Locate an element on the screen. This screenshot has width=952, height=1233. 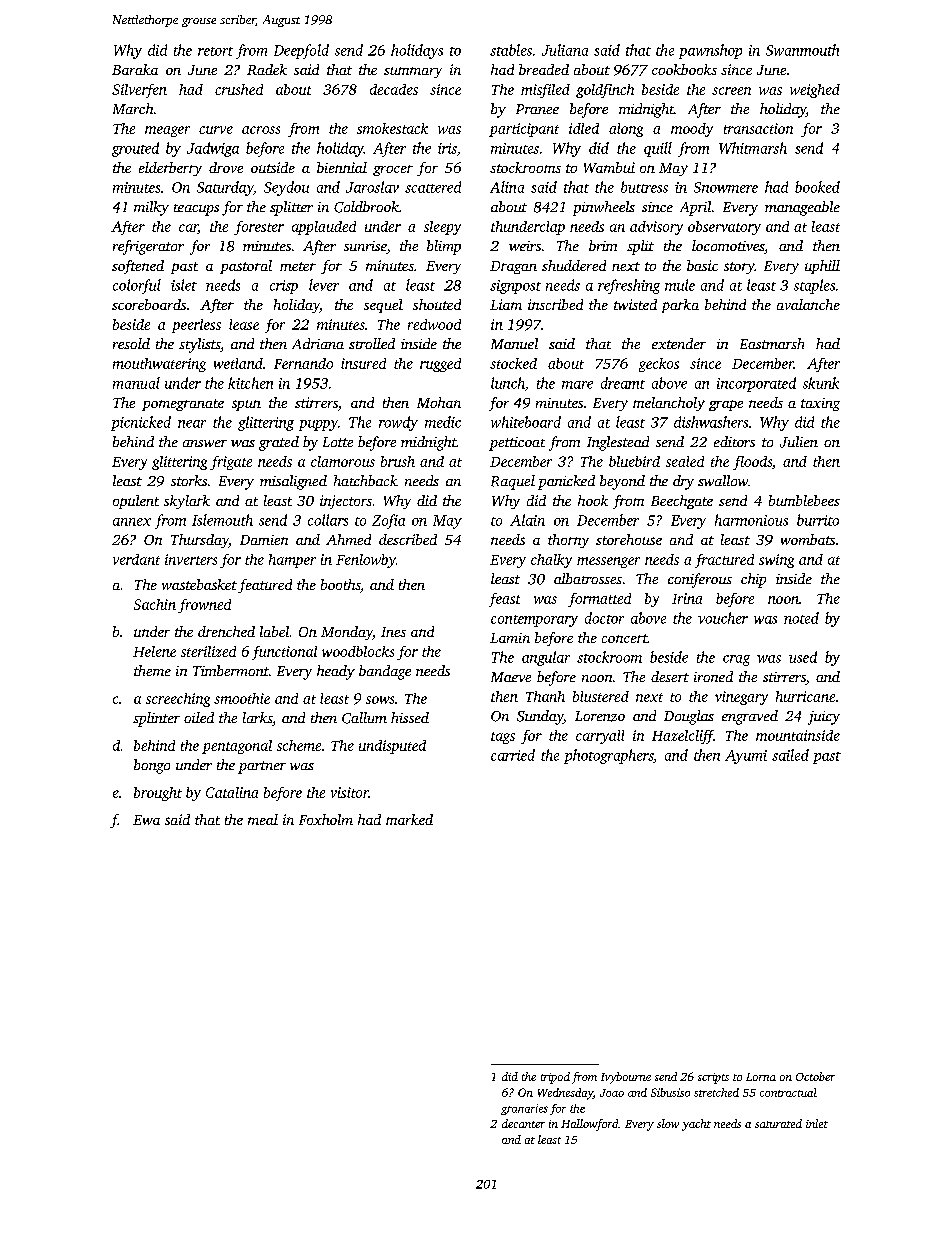
sailed is located at coordinates (790, 755).
